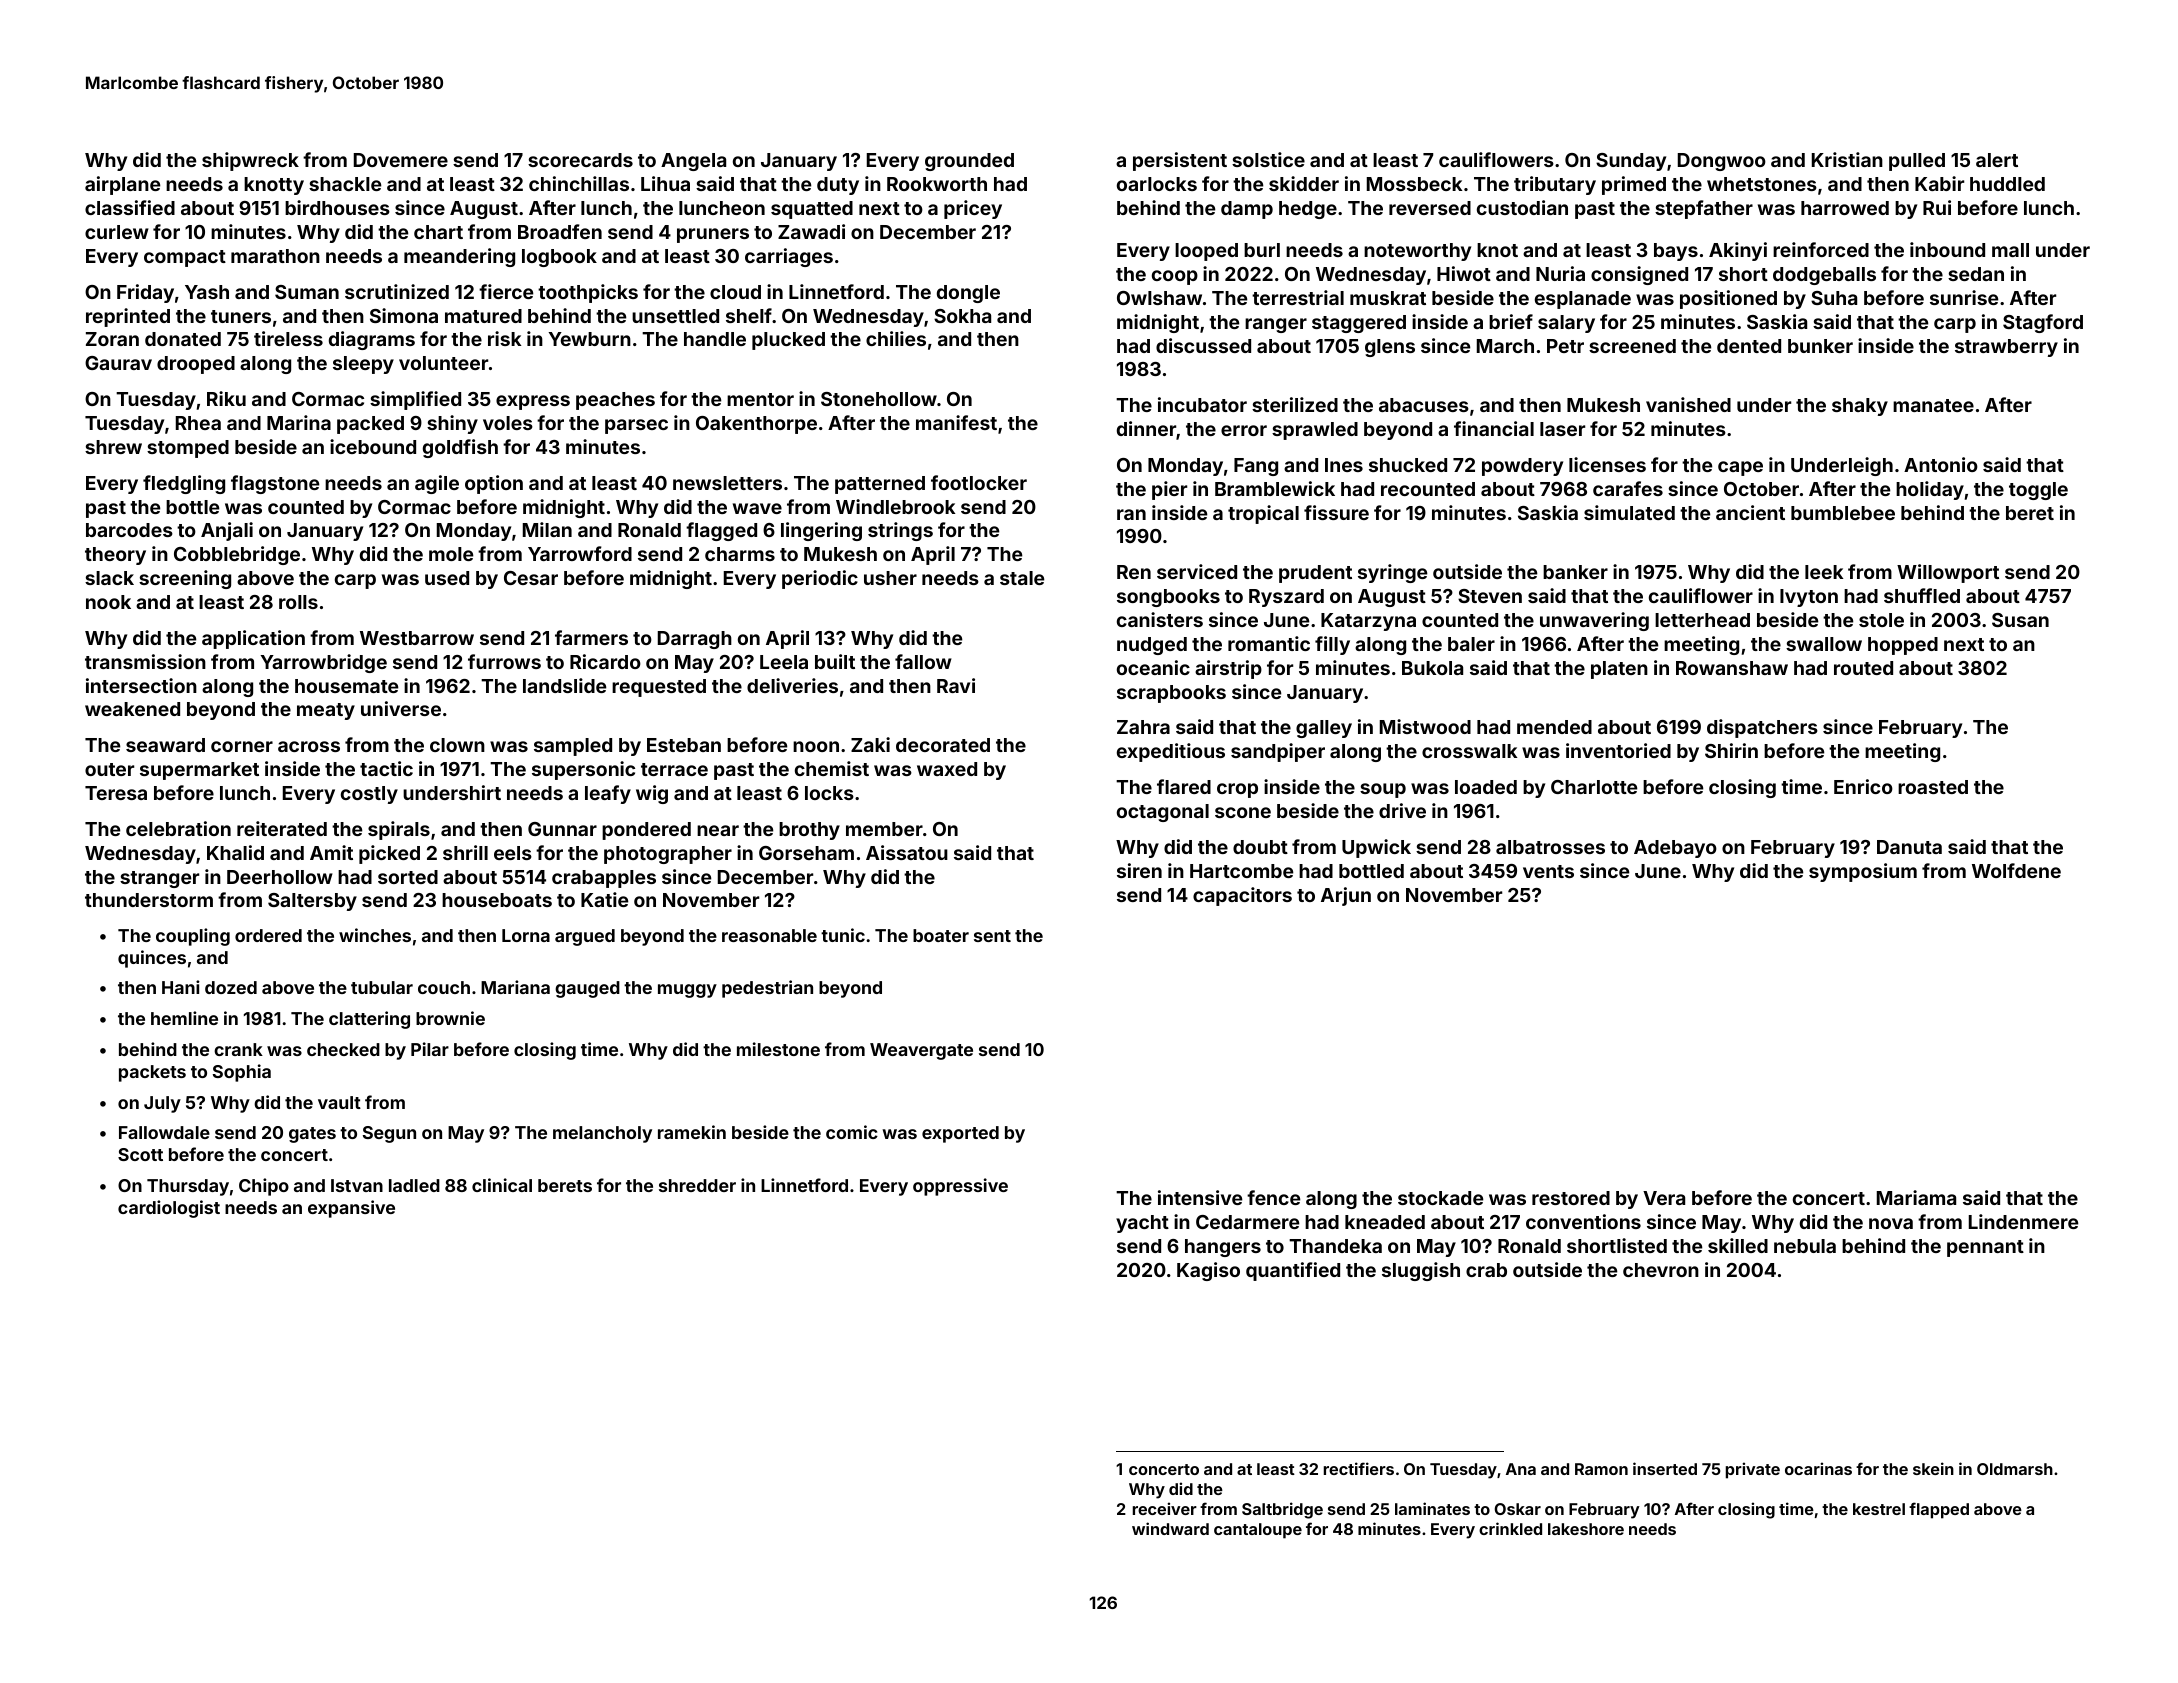  Describe the element at coordinates (152, 959) in the document. I see `quinces` at that location.
